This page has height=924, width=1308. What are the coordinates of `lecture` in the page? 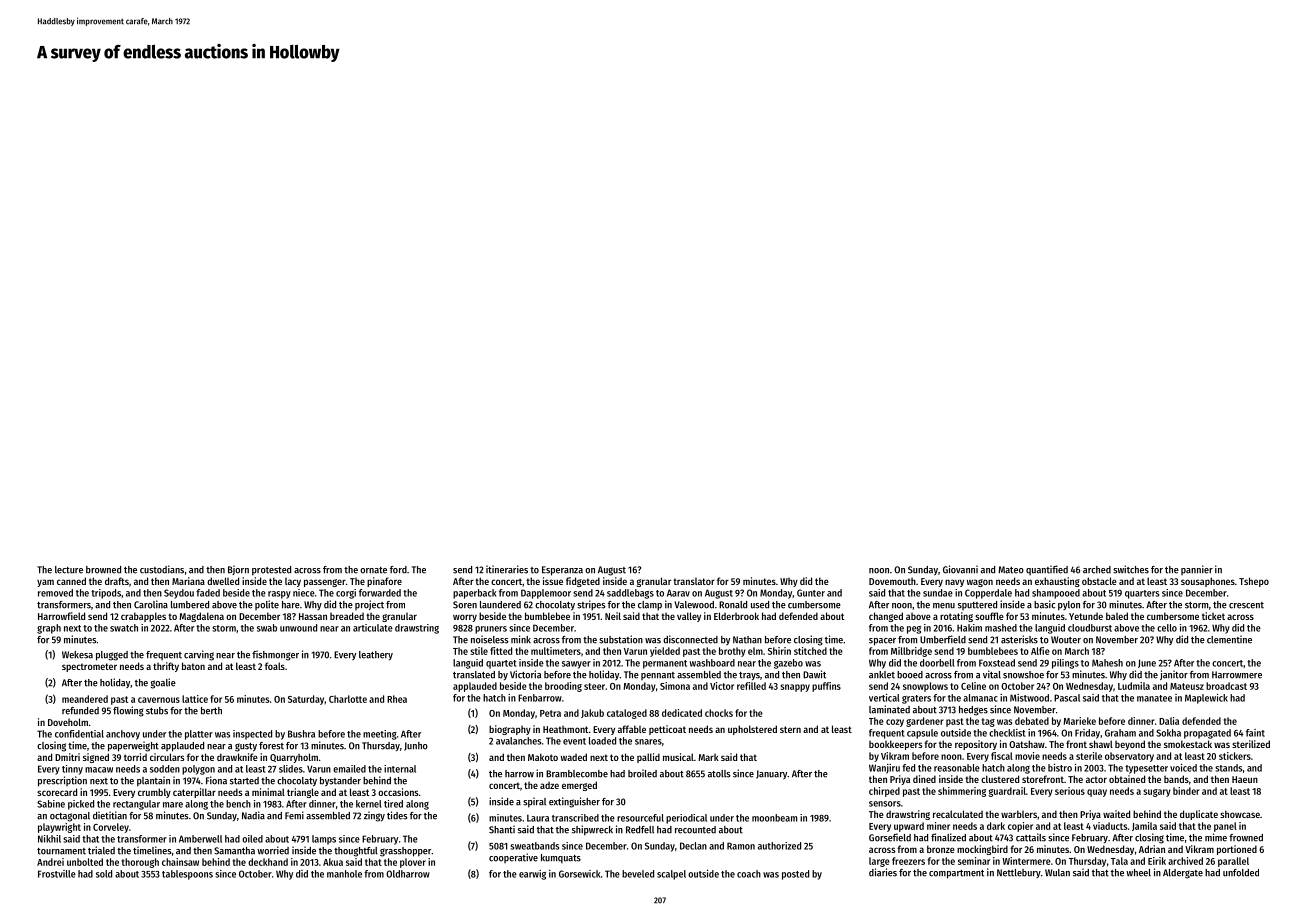 It's located at (69, 570).
